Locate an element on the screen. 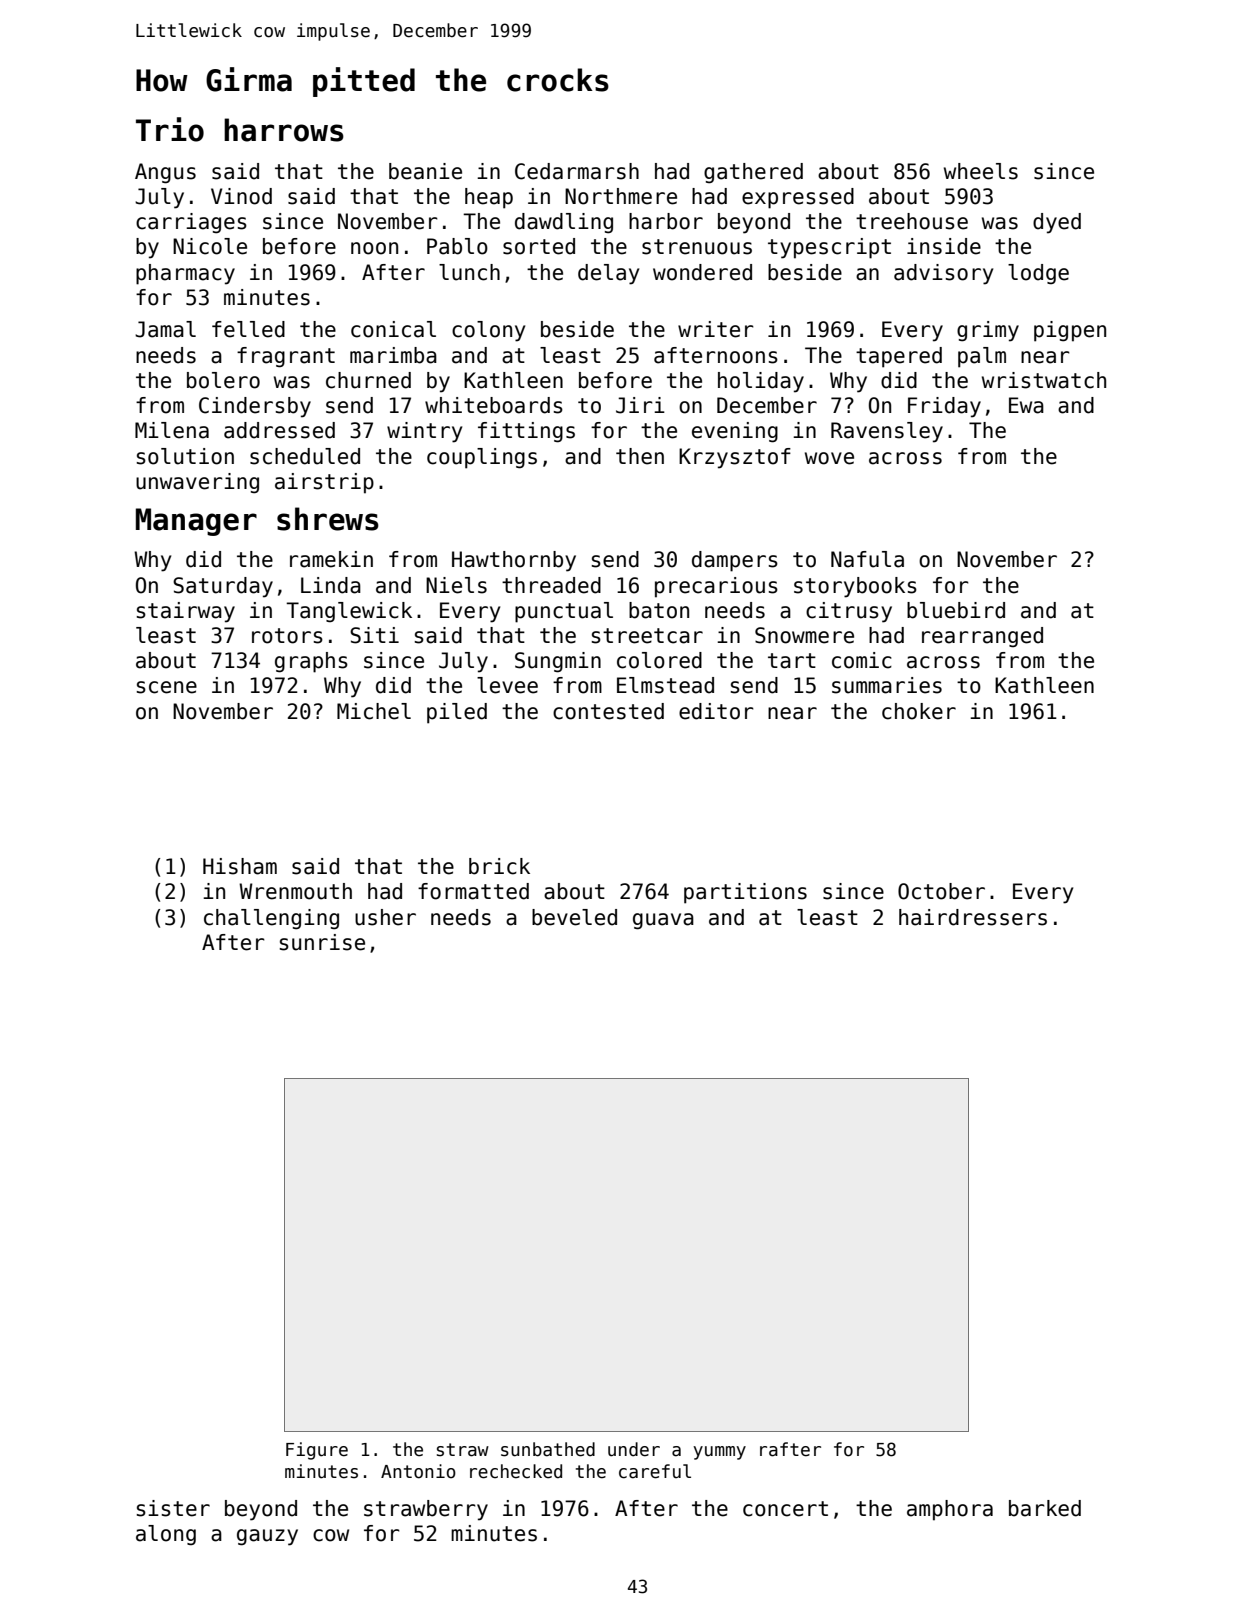  Jamal is located at coordinates (165, 329).
